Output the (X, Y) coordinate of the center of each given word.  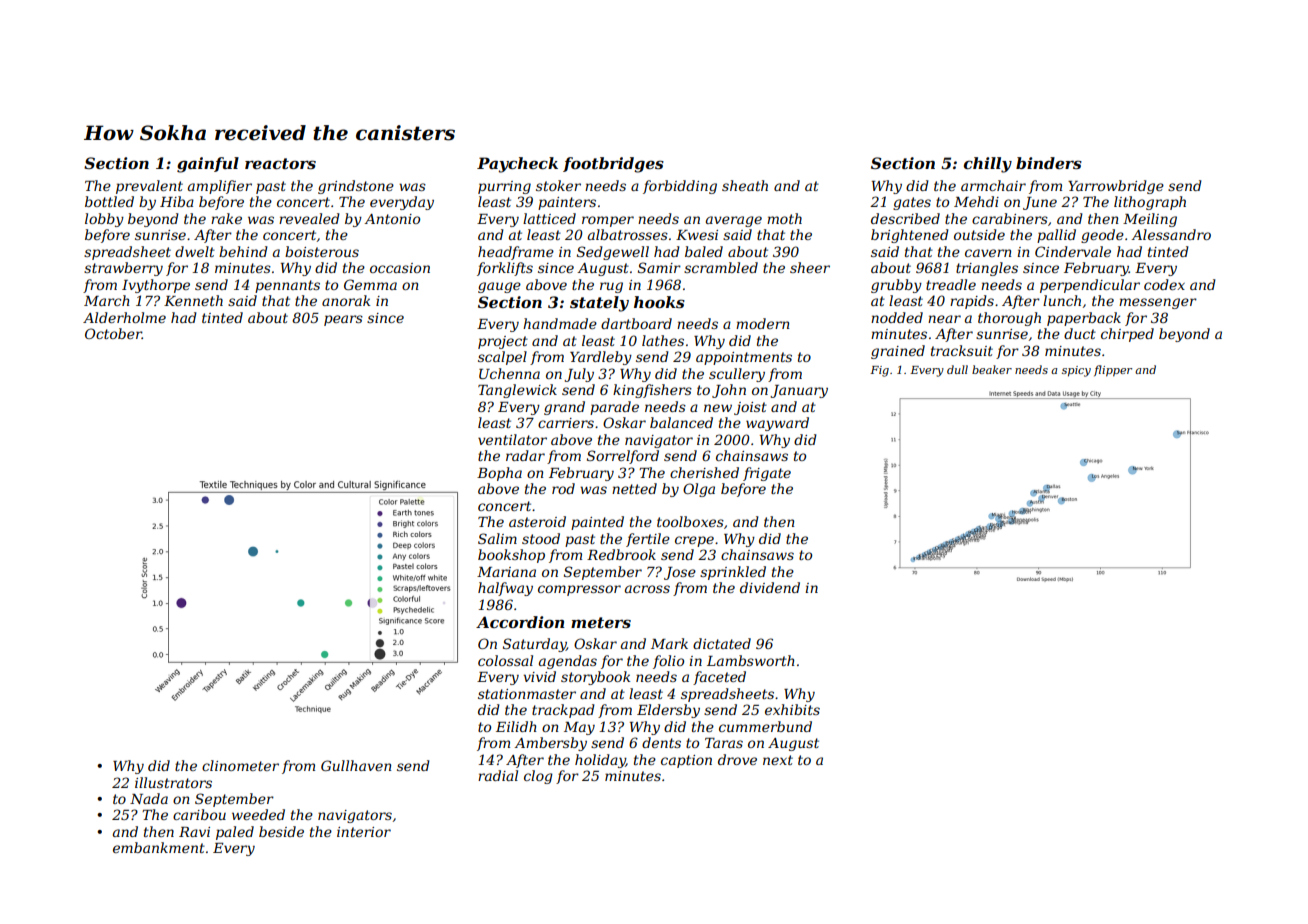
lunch (1062, 300)
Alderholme (124, 317)
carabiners (1010, 218)
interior (364, 832)
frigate (767, 474)
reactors (280, 163)
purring (504, 187)
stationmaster (527, 694)
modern (763, 323)
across (647, 589)
